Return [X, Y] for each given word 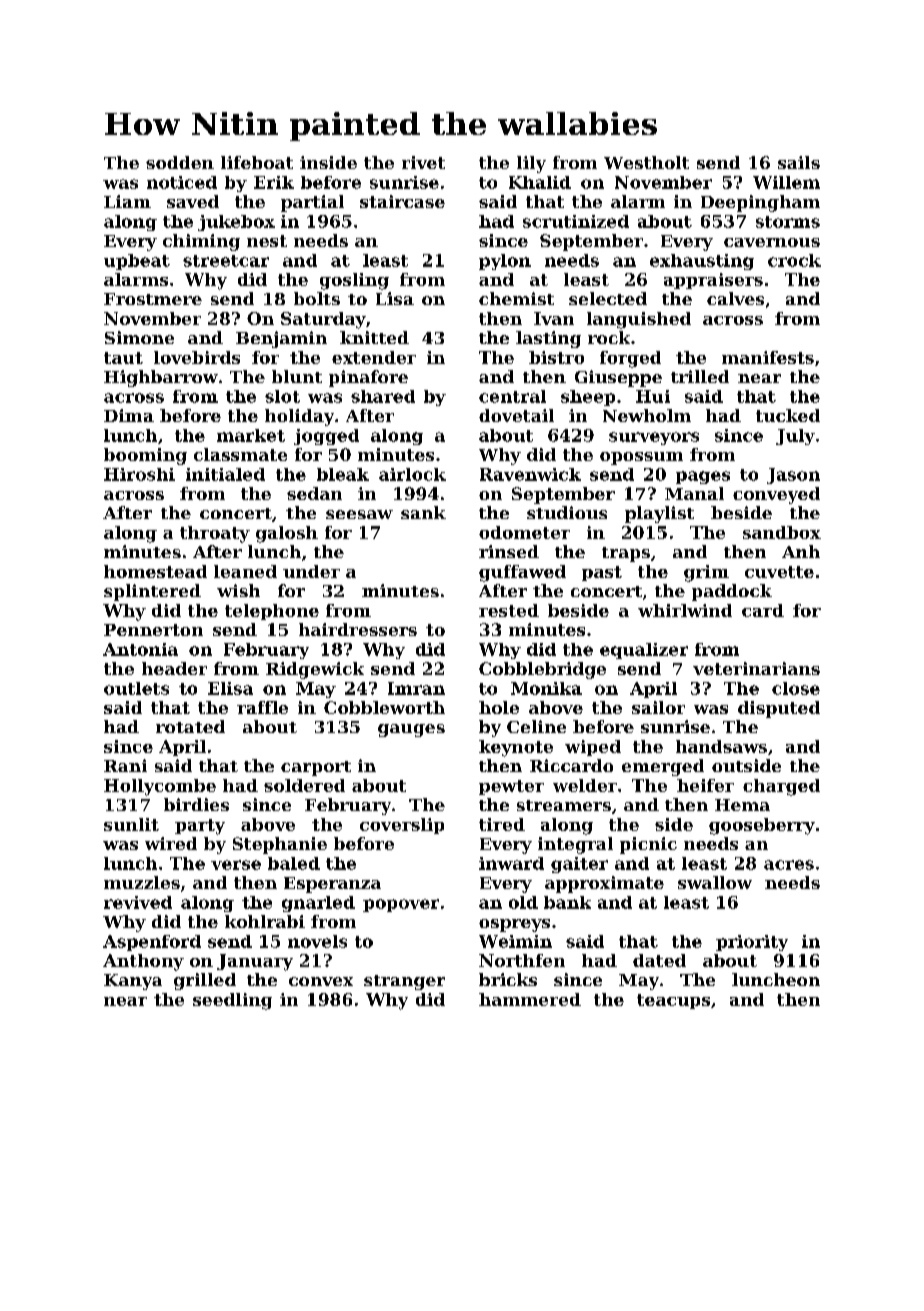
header [174, 668]
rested [509, 610]
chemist [516, 298]
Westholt [646, 162]
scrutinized [576, 221]
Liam [127, 201]
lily [531, 164]
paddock [732, 592]
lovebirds [197, 357]
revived [138, 902]
